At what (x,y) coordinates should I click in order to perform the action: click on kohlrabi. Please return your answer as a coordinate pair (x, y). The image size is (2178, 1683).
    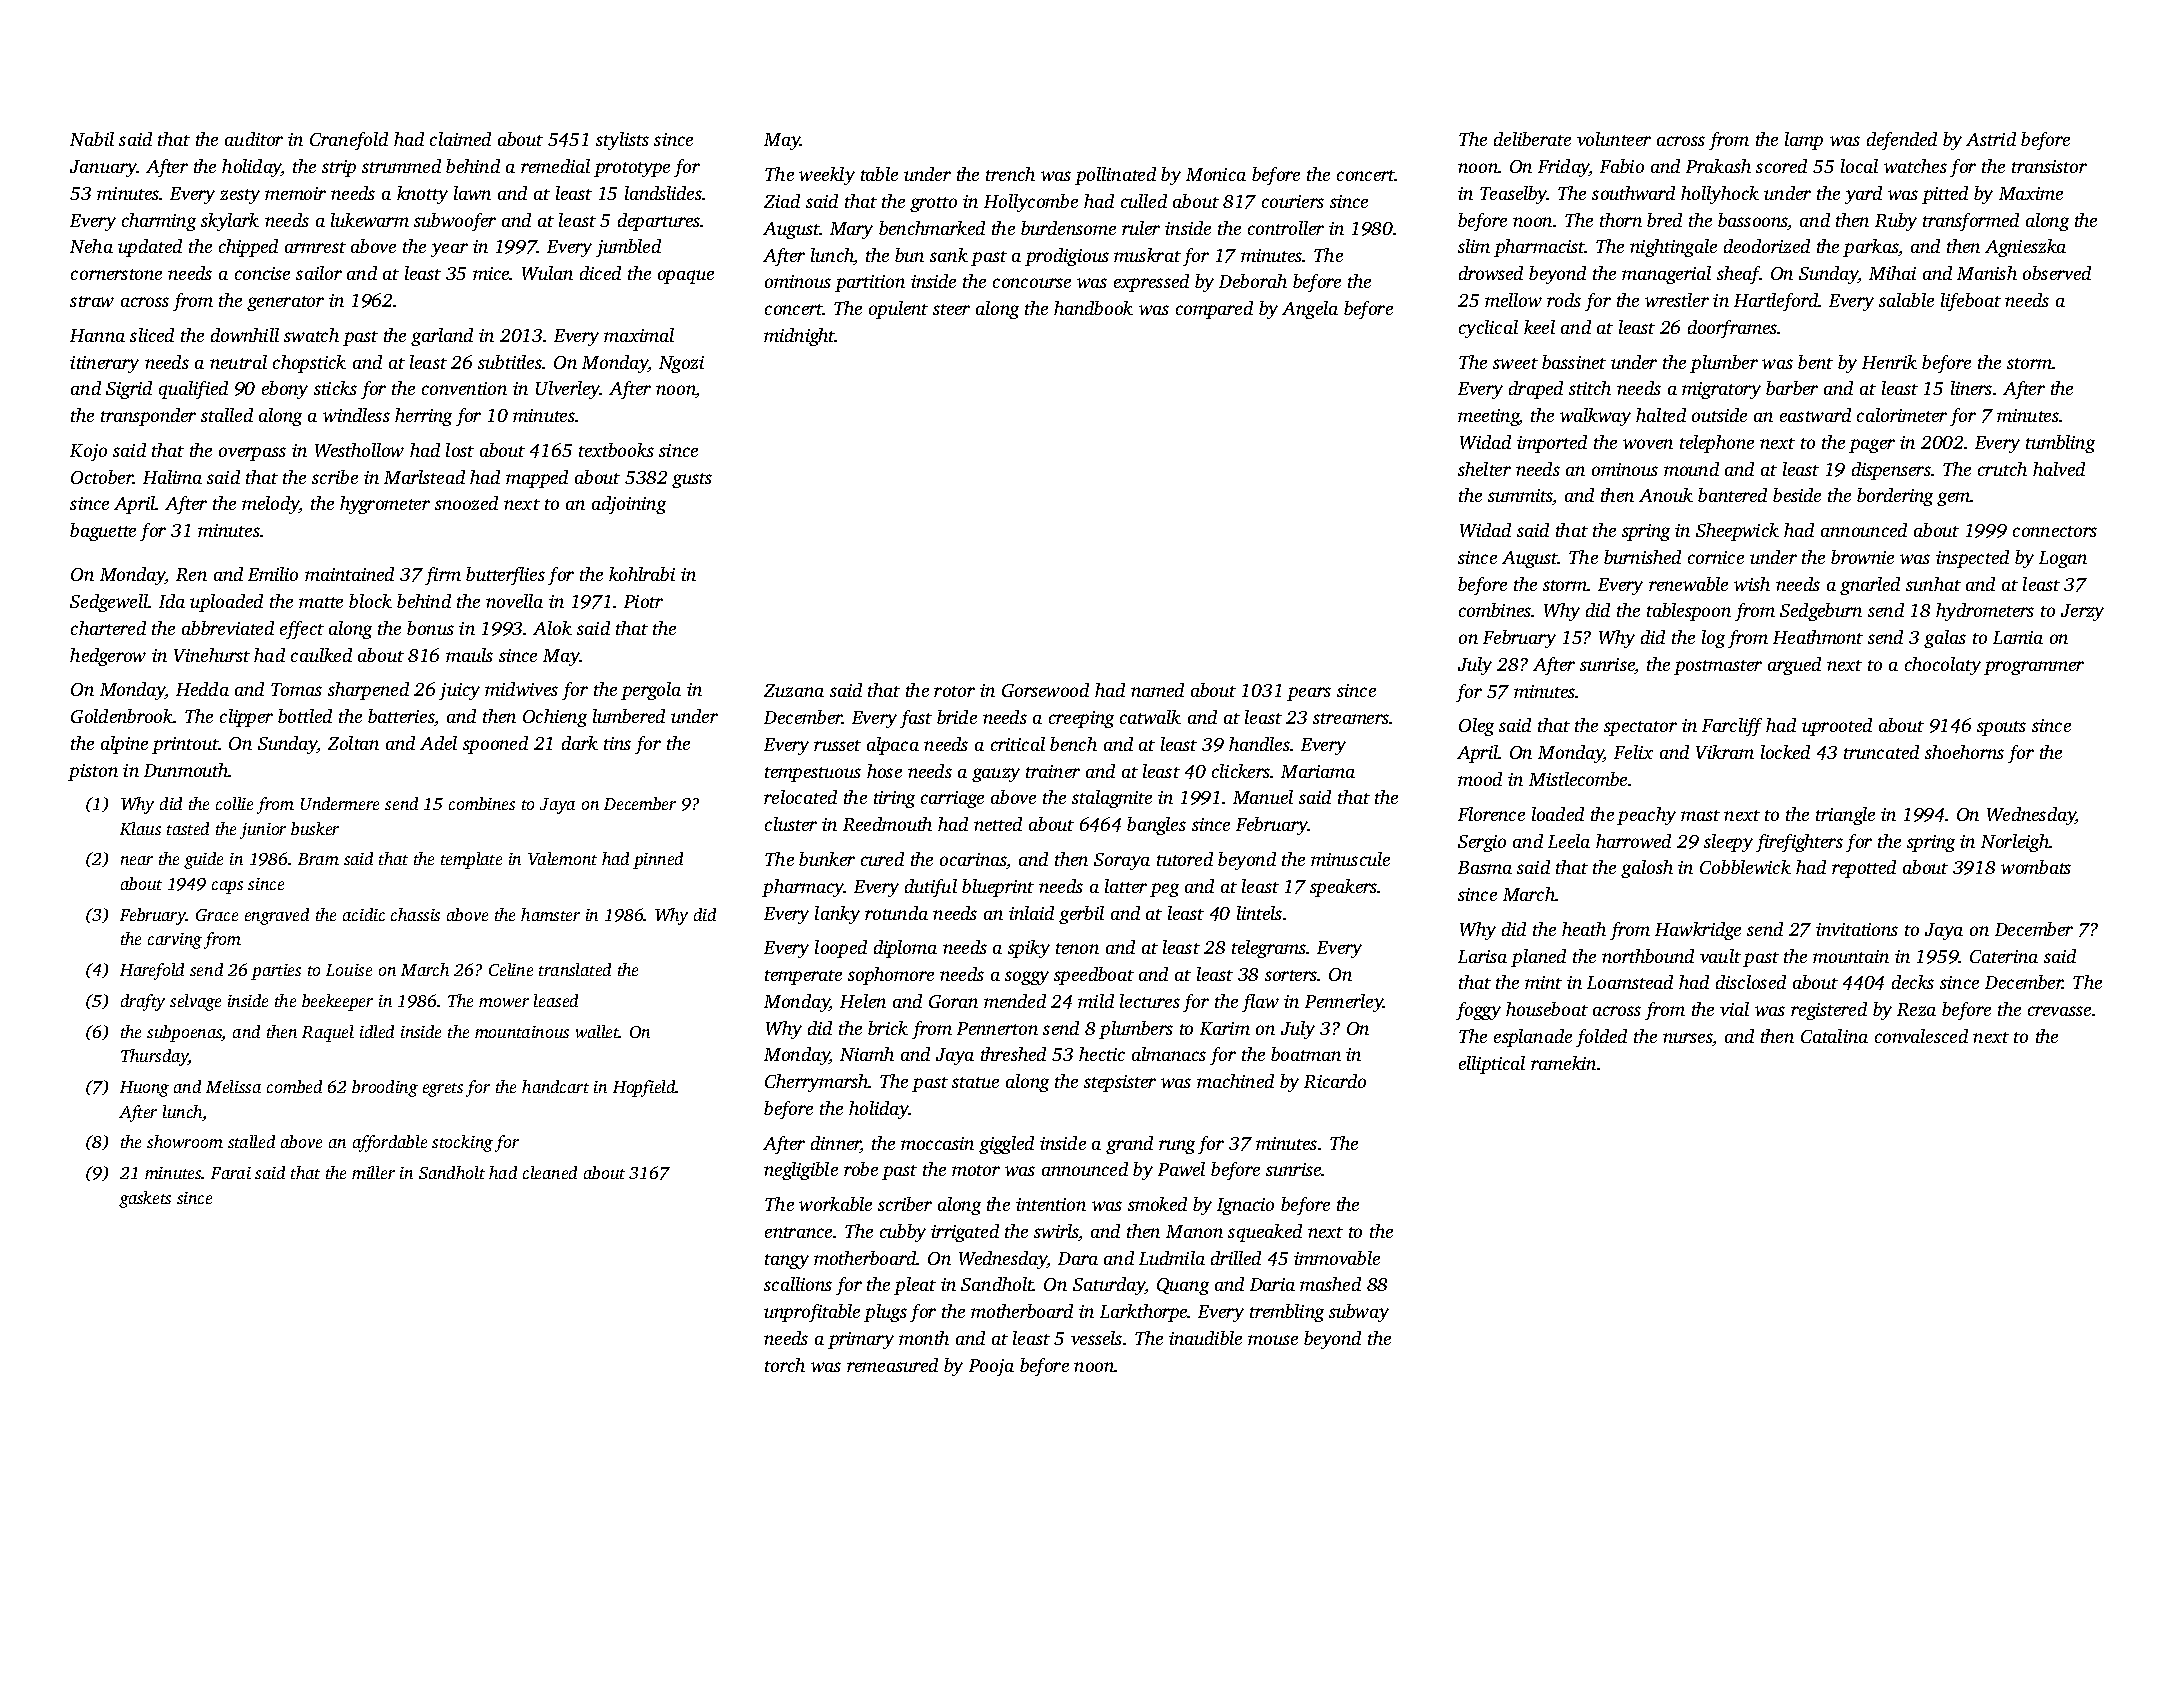
    Looking at the image, I should click on (642, 574).
